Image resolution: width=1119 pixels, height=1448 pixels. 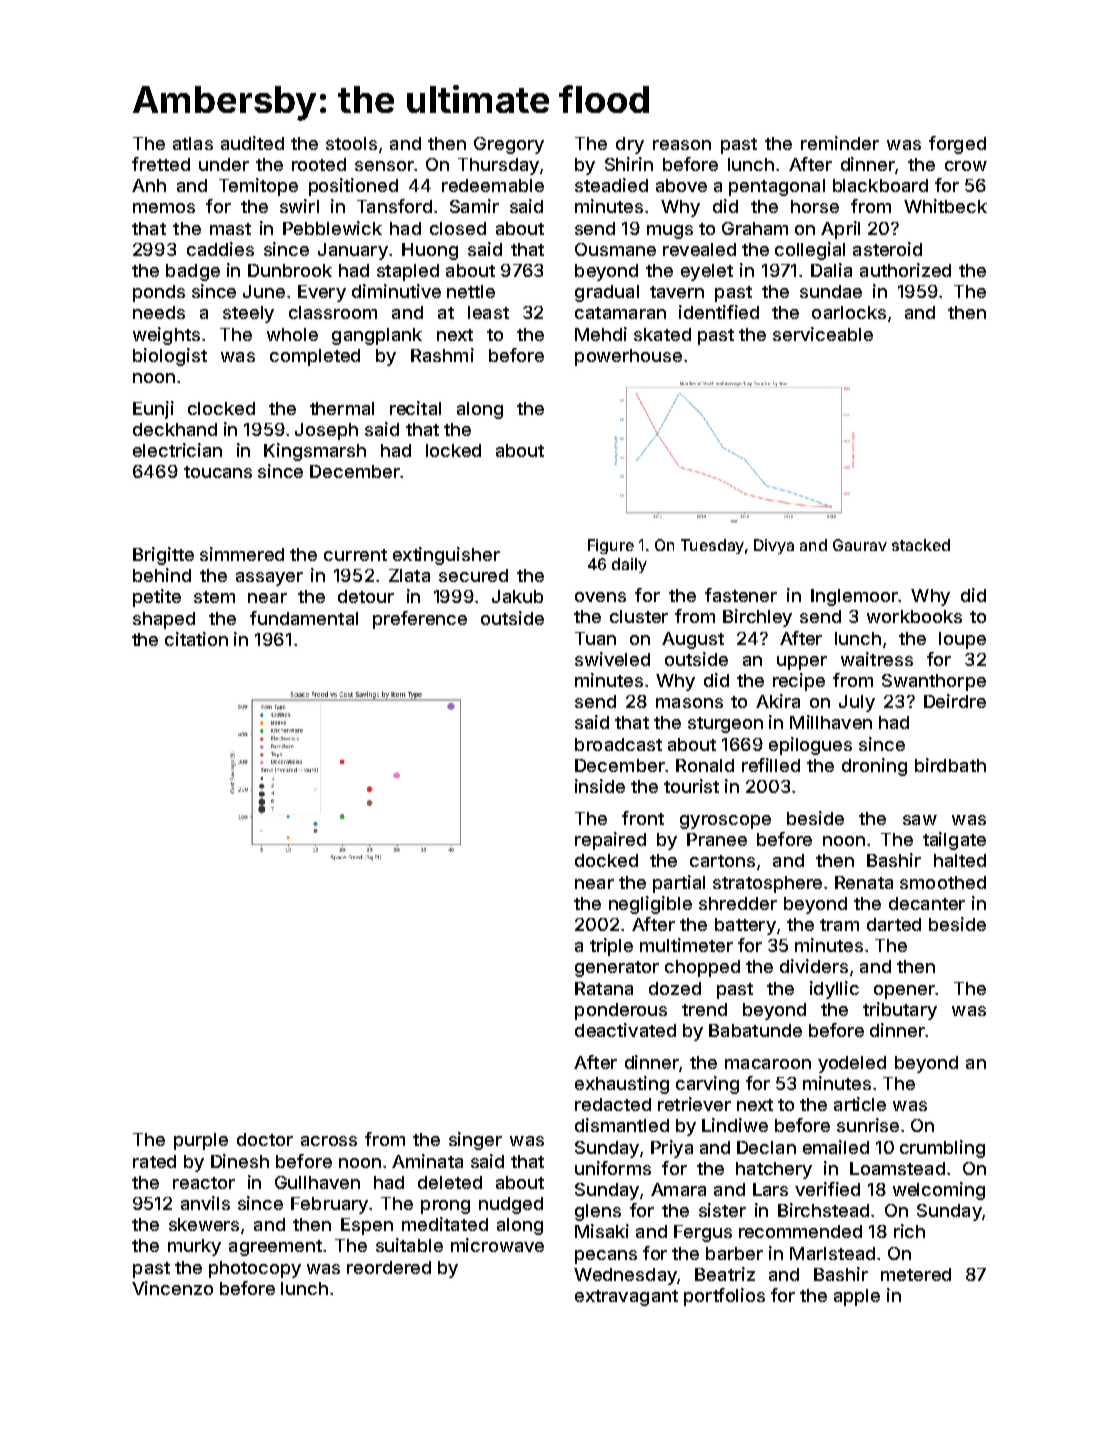 What do you see at coordinates (196, 639) in the screenshot?
I see `citation` at bounding box center [196, 639].
